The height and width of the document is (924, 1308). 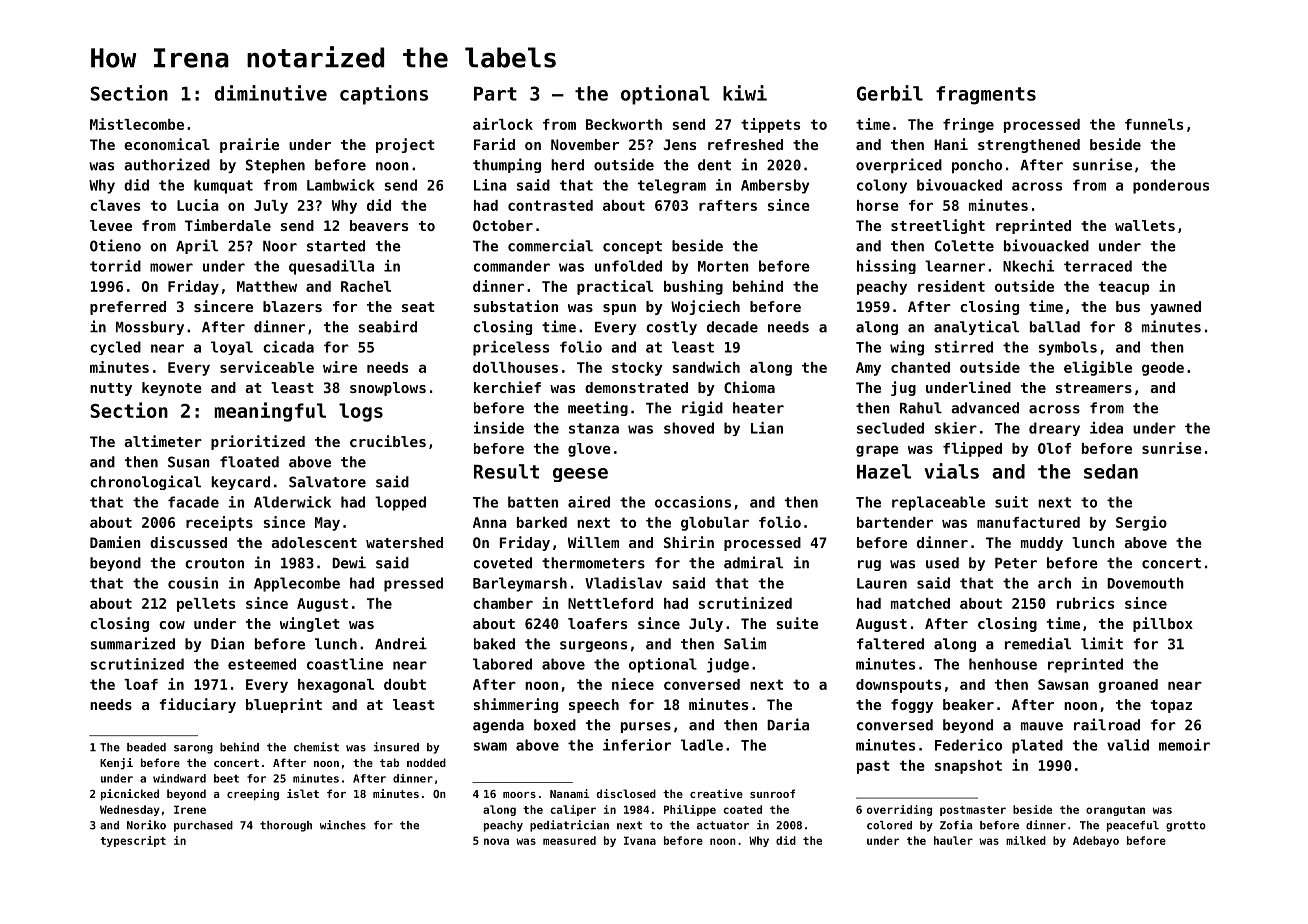 I want to click on streetlight, so click(x=938, y=226).
